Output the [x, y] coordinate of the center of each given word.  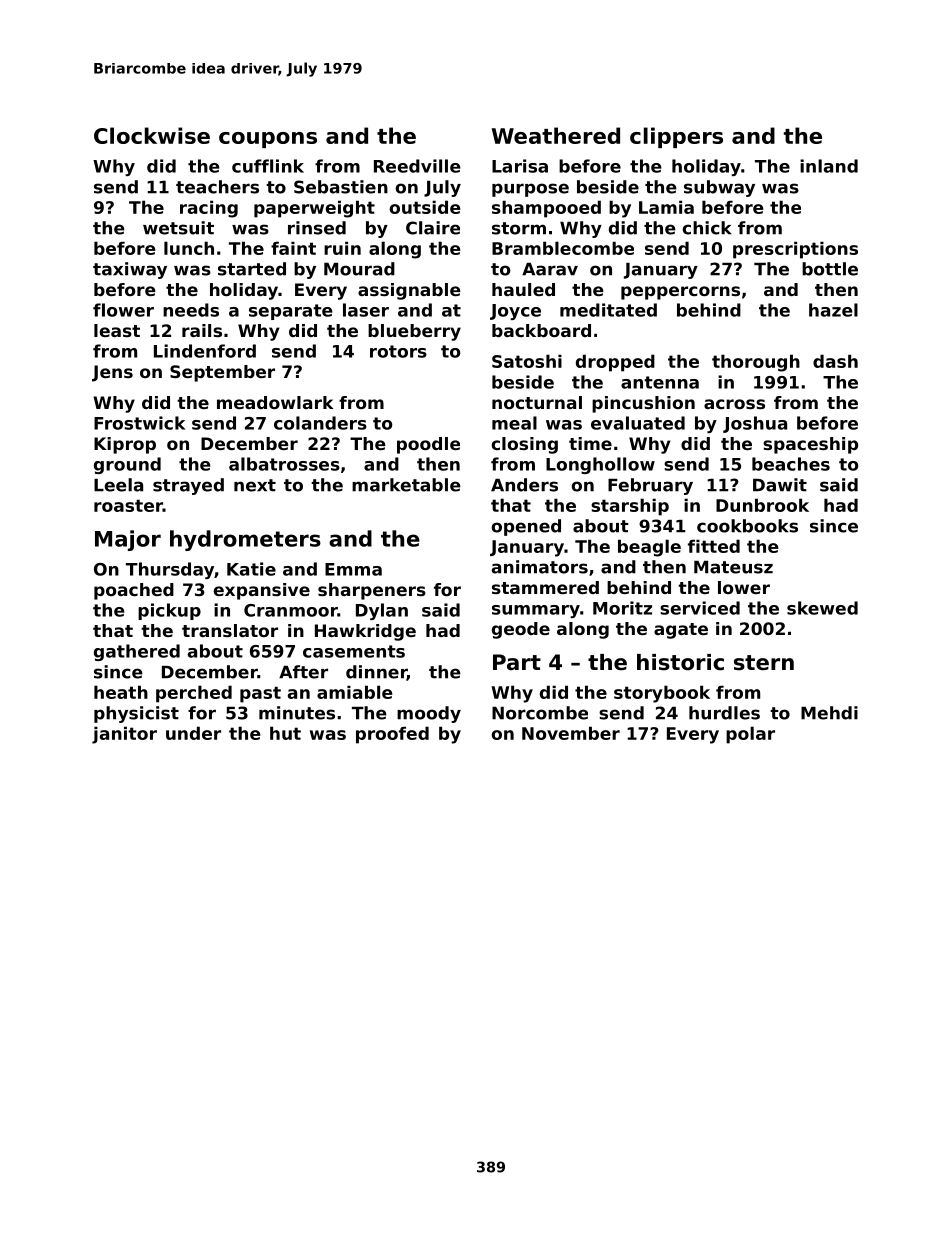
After [303, 672]
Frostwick [139, 423]
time [590, 443]
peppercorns [680, 293]
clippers [676, 137]
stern [764, 663]
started [252, 269]
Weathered [556, 135]
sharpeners [372, 591]
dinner [376, 673]
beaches [791, 464]
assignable [409, 291]
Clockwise [152, 135]
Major [128, 540]
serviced [700, 608]
